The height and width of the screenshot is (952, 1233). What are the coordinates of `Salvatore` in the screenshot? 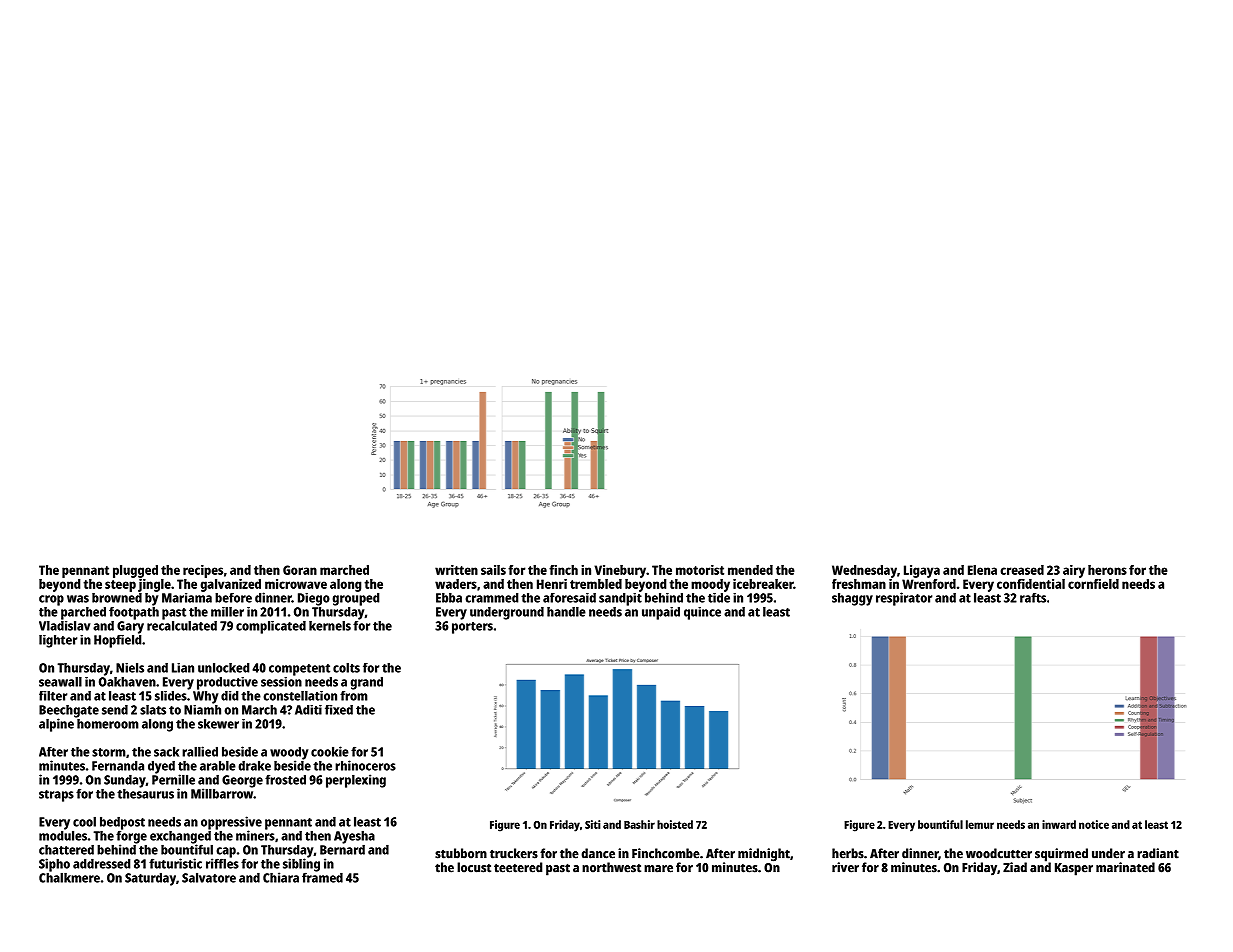 It's located at (209, 877).
